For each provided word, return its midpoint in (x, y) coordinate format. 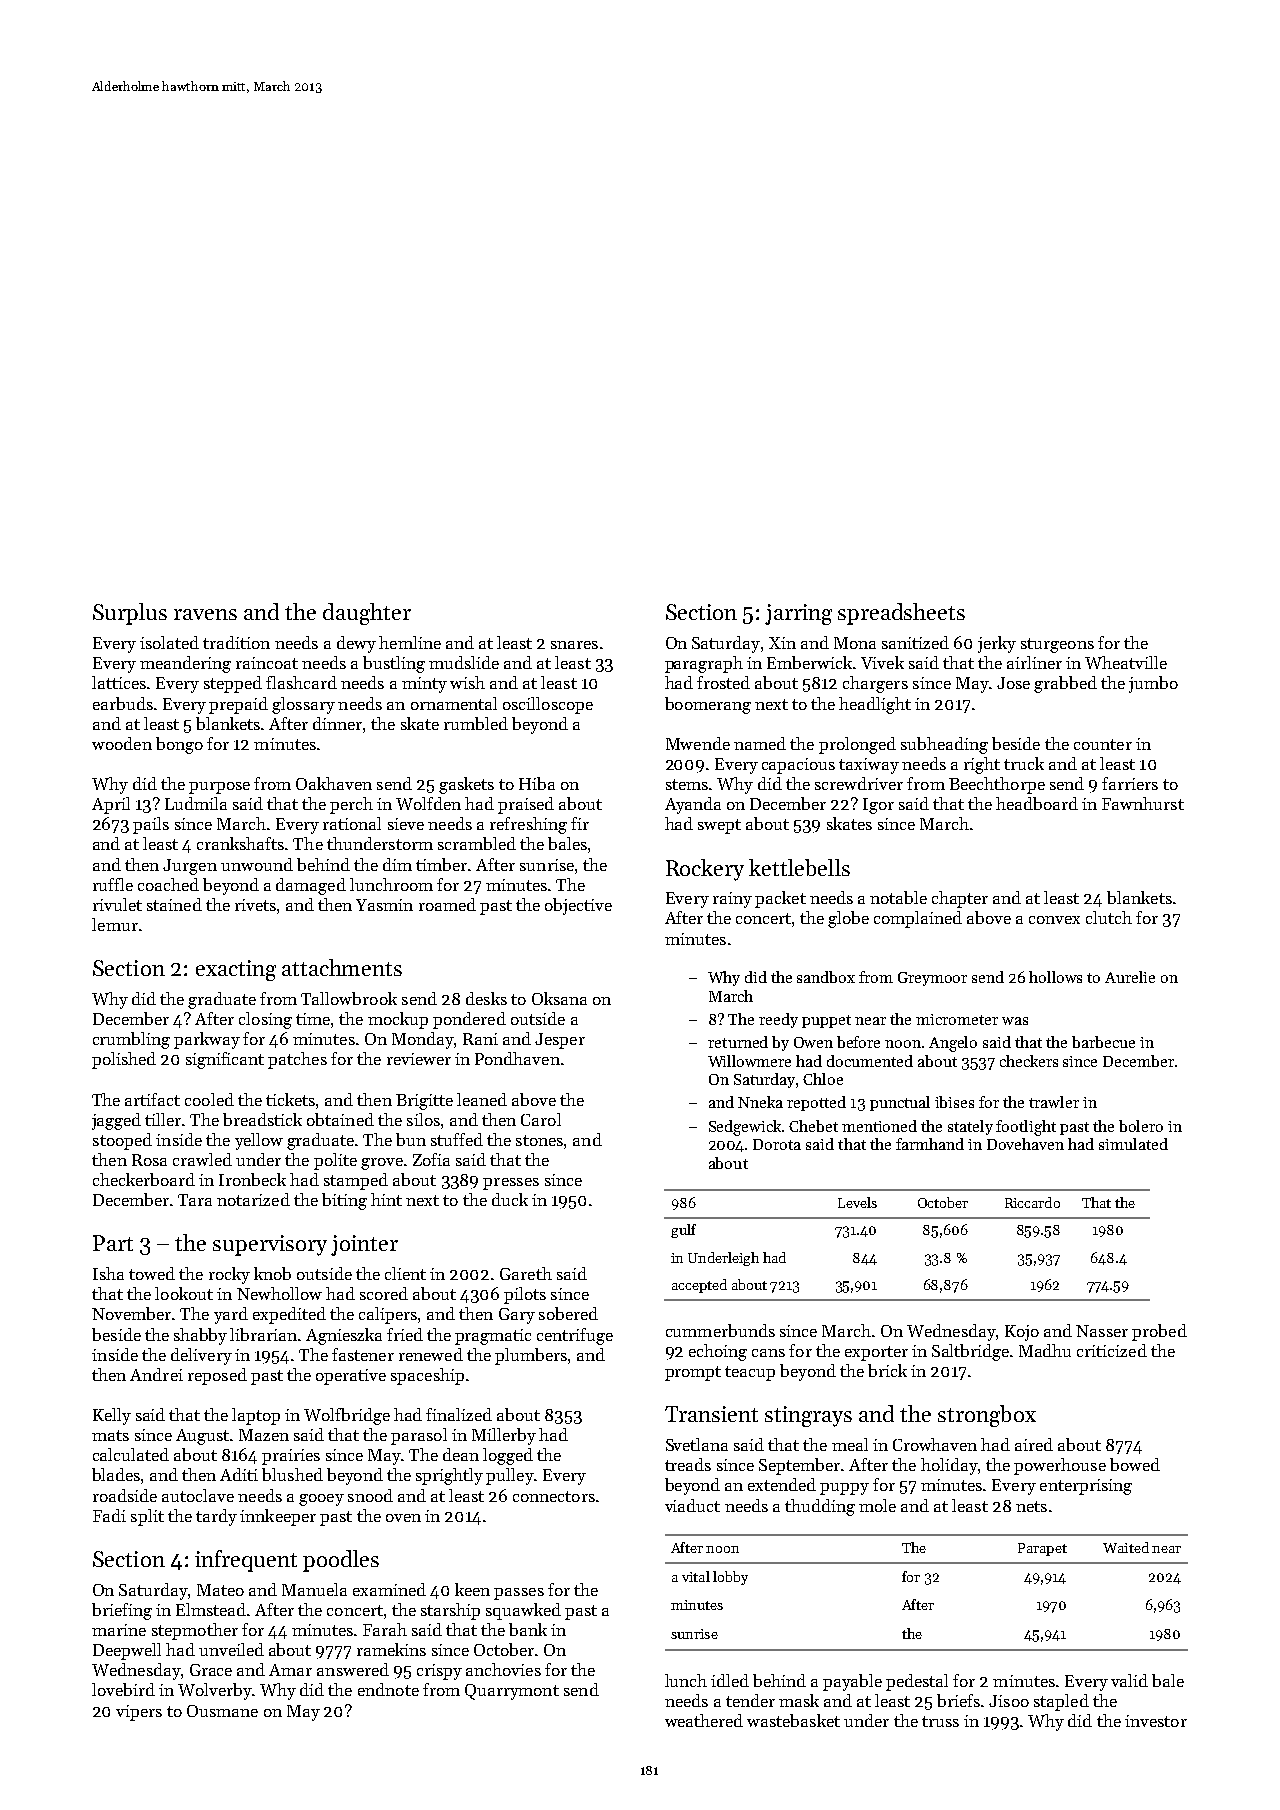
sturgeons (1057, 645)
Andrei (156, 1374)
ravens (205, 614)
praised (526, 805)
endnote (388, 1689)
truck (1024, 763)
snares (574, 645)
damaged (311, 886)
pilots (525, 1295)
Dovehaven (1025, 1144)
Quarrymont (512, 1692)
